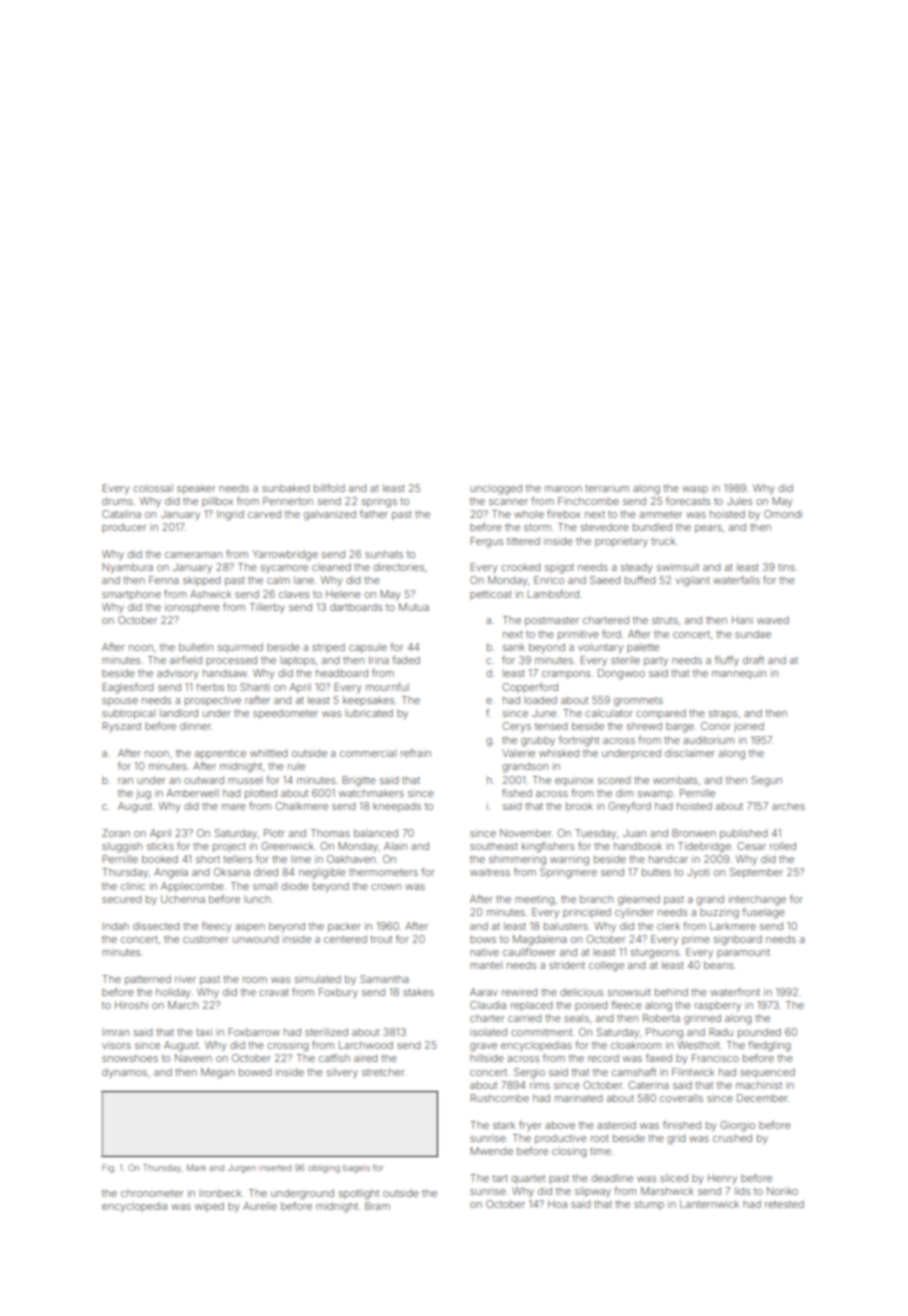 This page has width=908, height=1316. I want to click on Angela, so click(171, 873).
